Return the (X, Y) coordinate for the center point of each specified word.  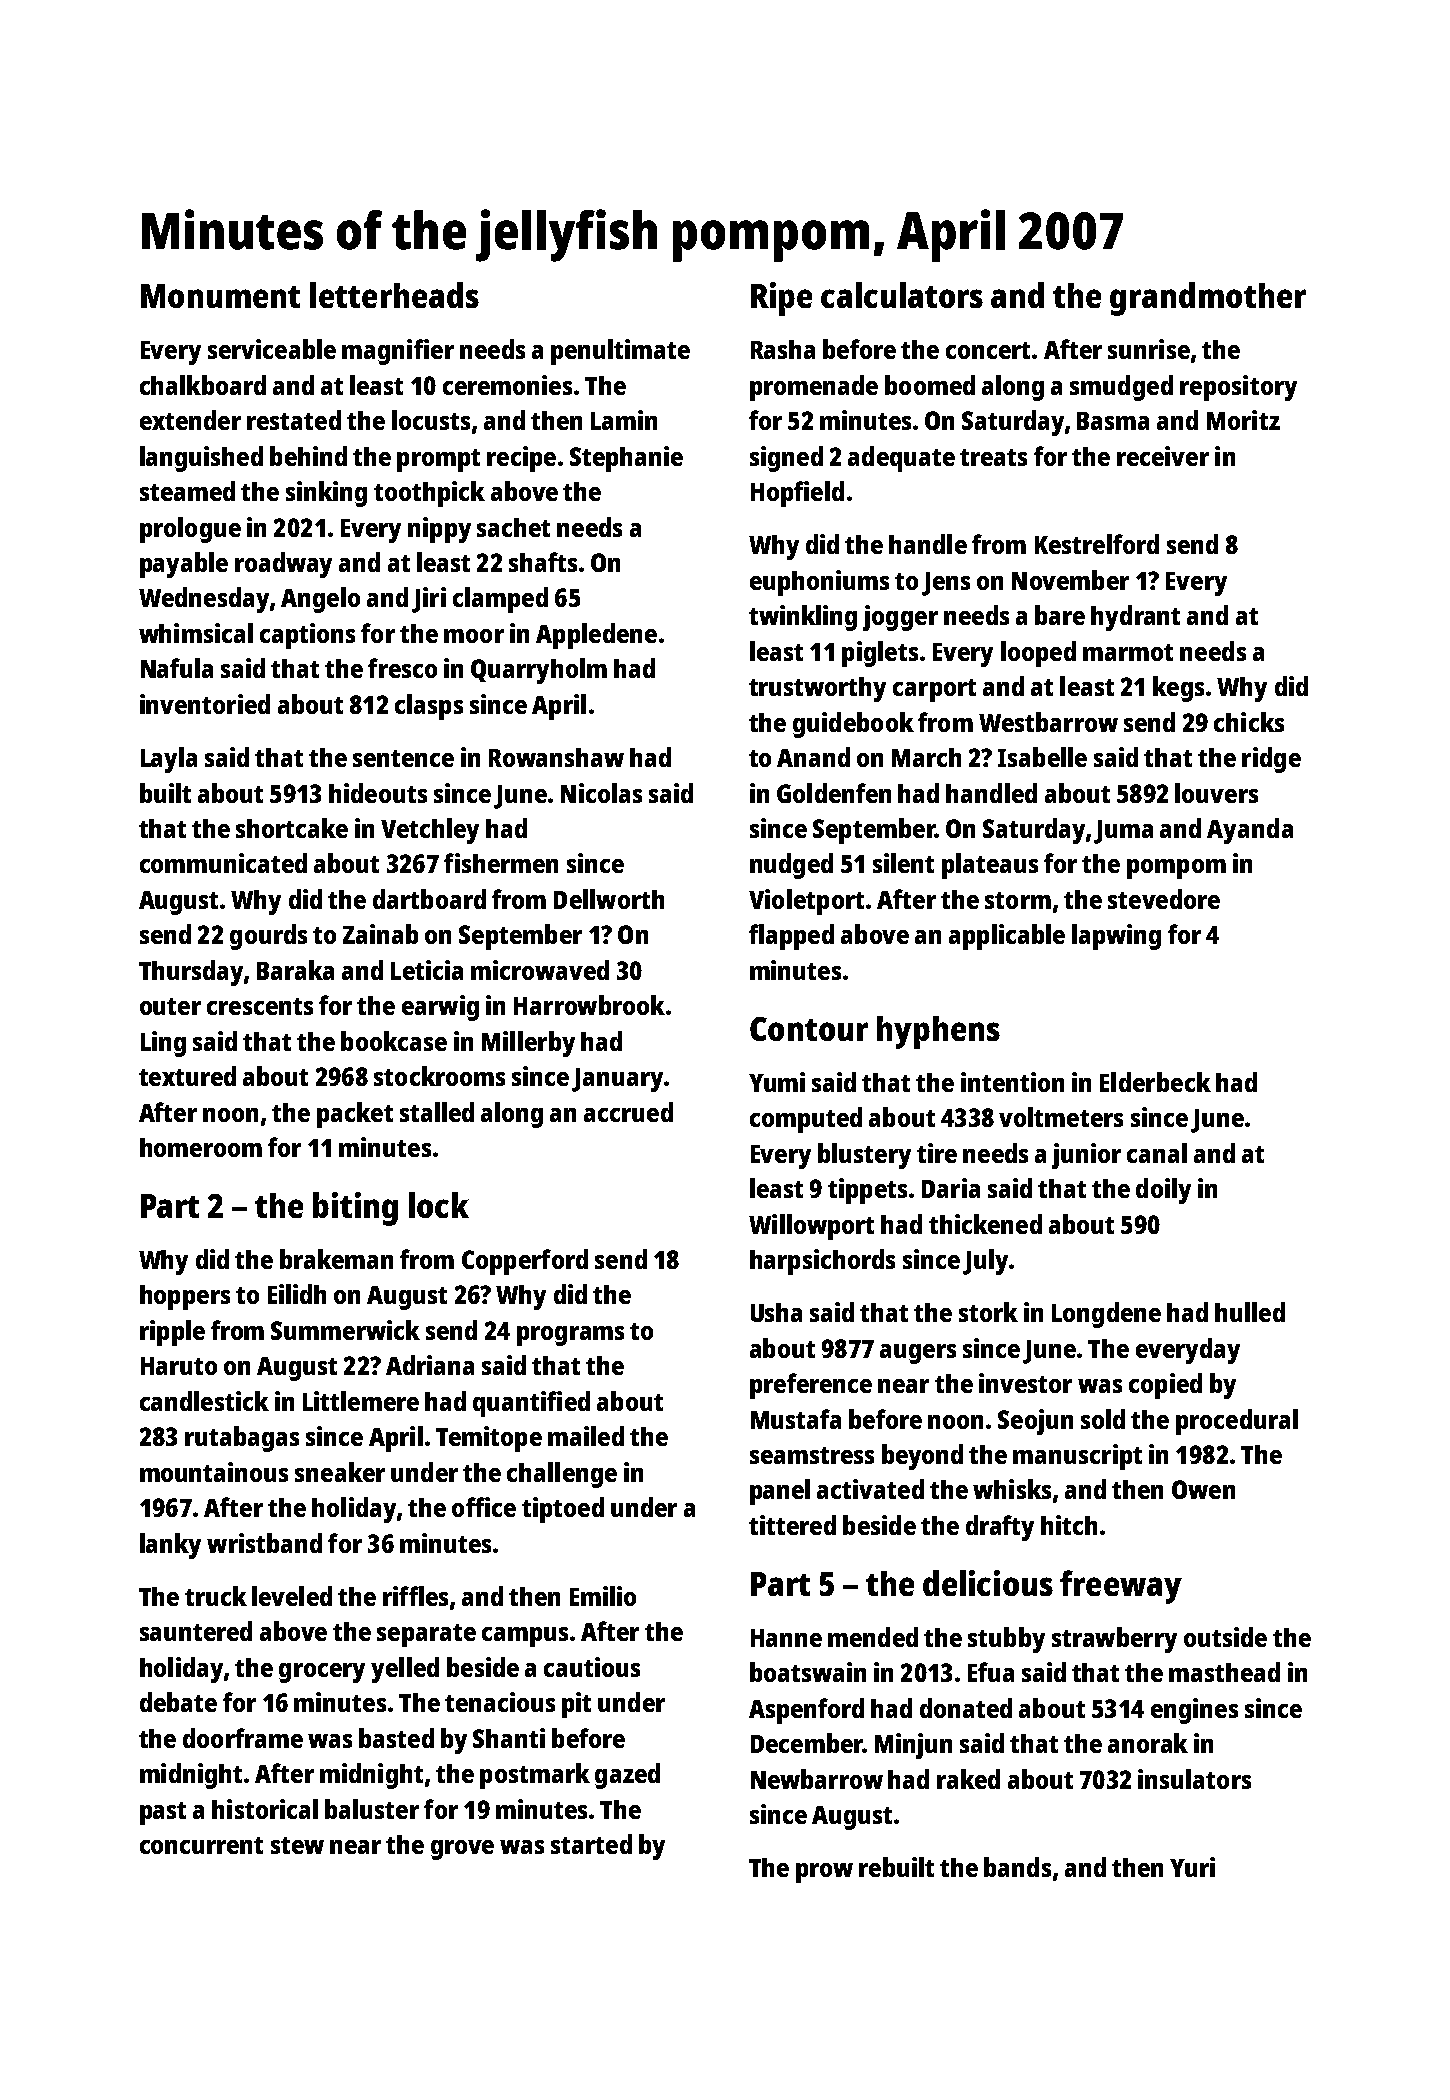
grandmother (1208, 299)
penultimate (620, 352)
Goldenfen (834, 793)
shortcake (292, 828)
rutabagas (242, 1439)
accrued (628, 1112)
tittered (792, 1525)
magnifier (398, 352)
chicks (1249, 722)
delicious (988, 1583)
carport (934, 690)
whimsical (196, 633)
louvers (1216, 793)
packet (355, 1115)
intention (1012, 1082)
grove (462, 1850)
